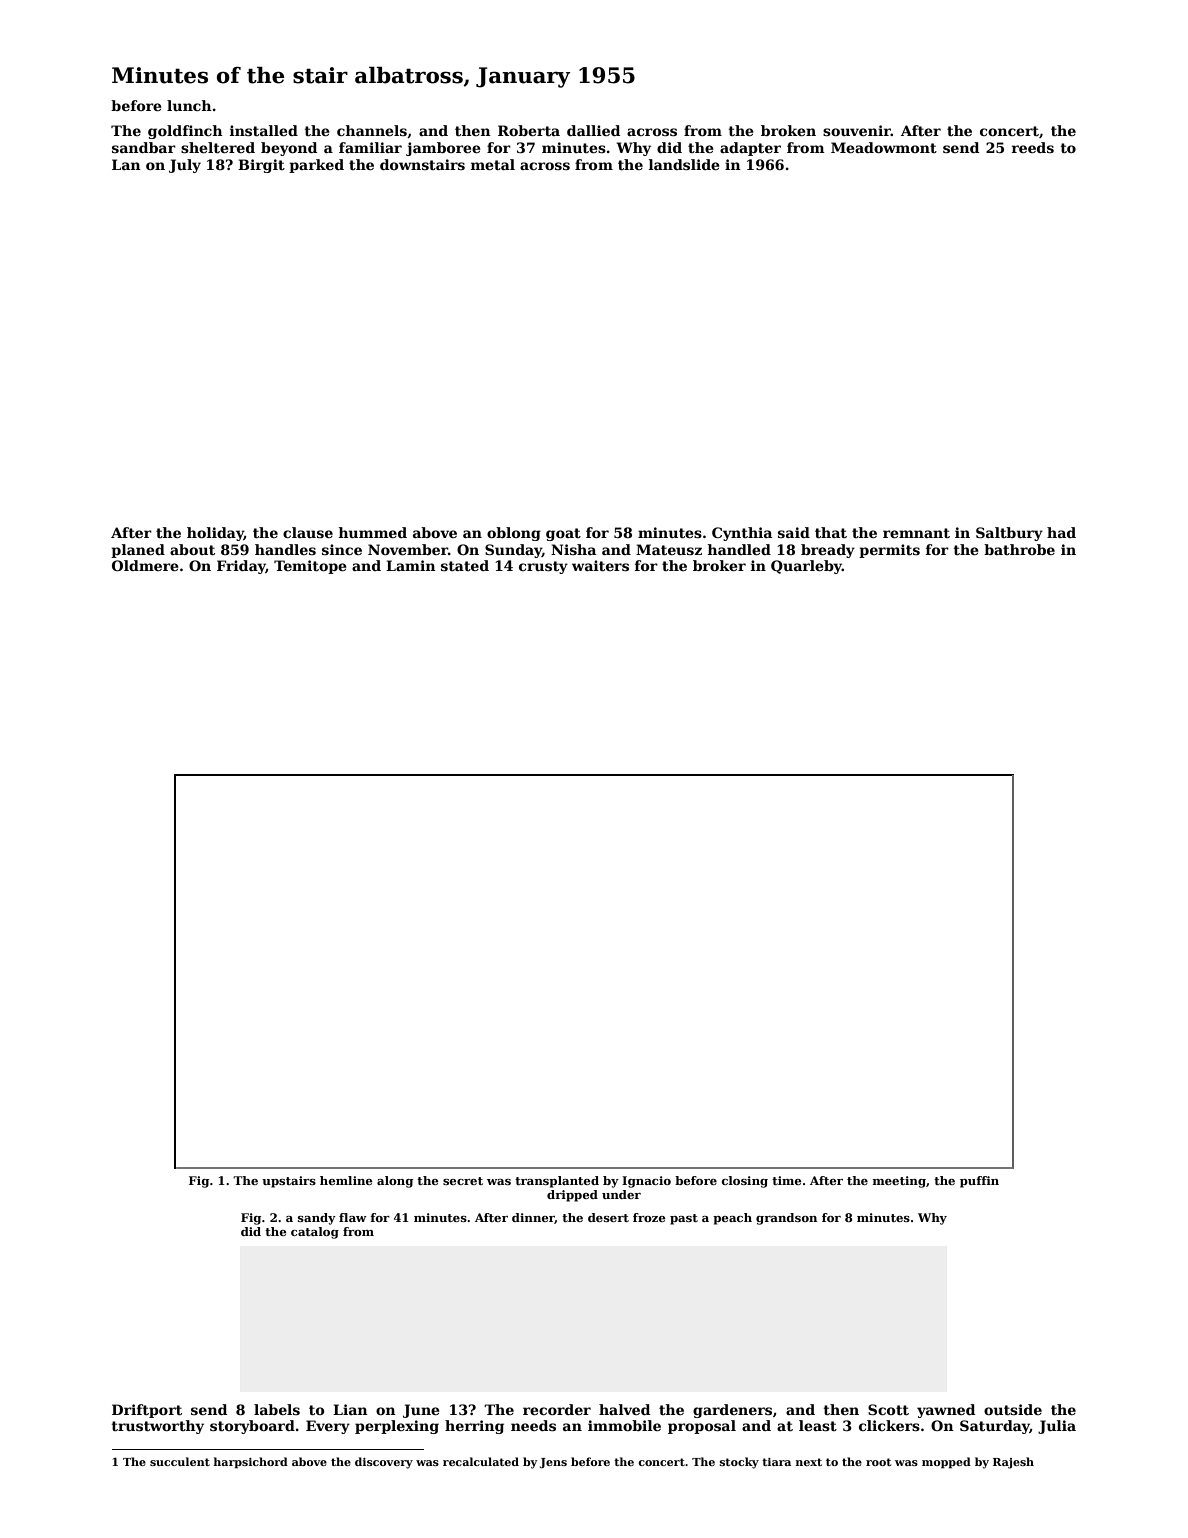 The image size is (1188, 1538). Describe the element at coordinates (277, 1409) in the screenshot. I see `labels` at that location.
